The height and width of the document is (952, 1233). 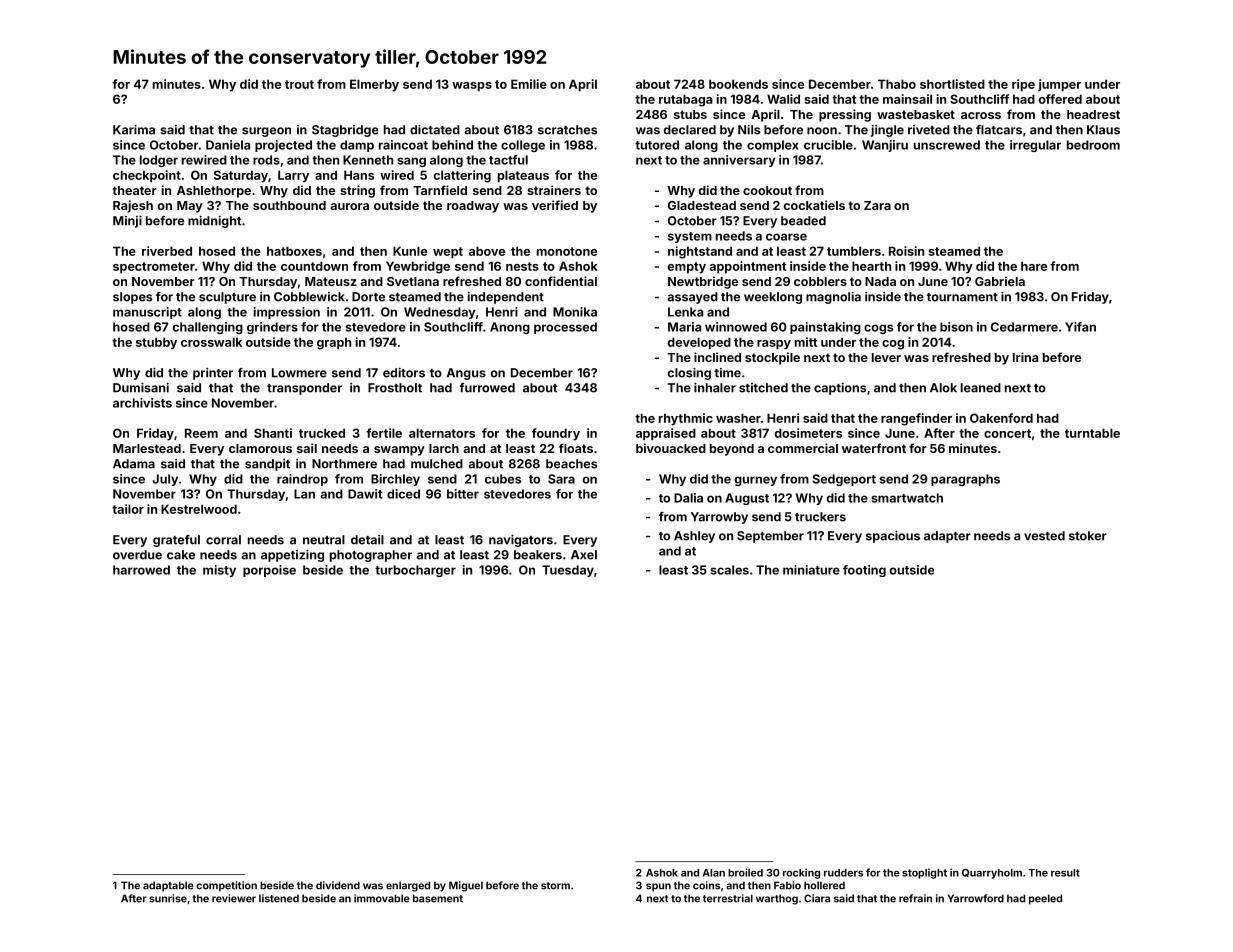 I want to click on Svetlana, so click(x=413, y=281).
